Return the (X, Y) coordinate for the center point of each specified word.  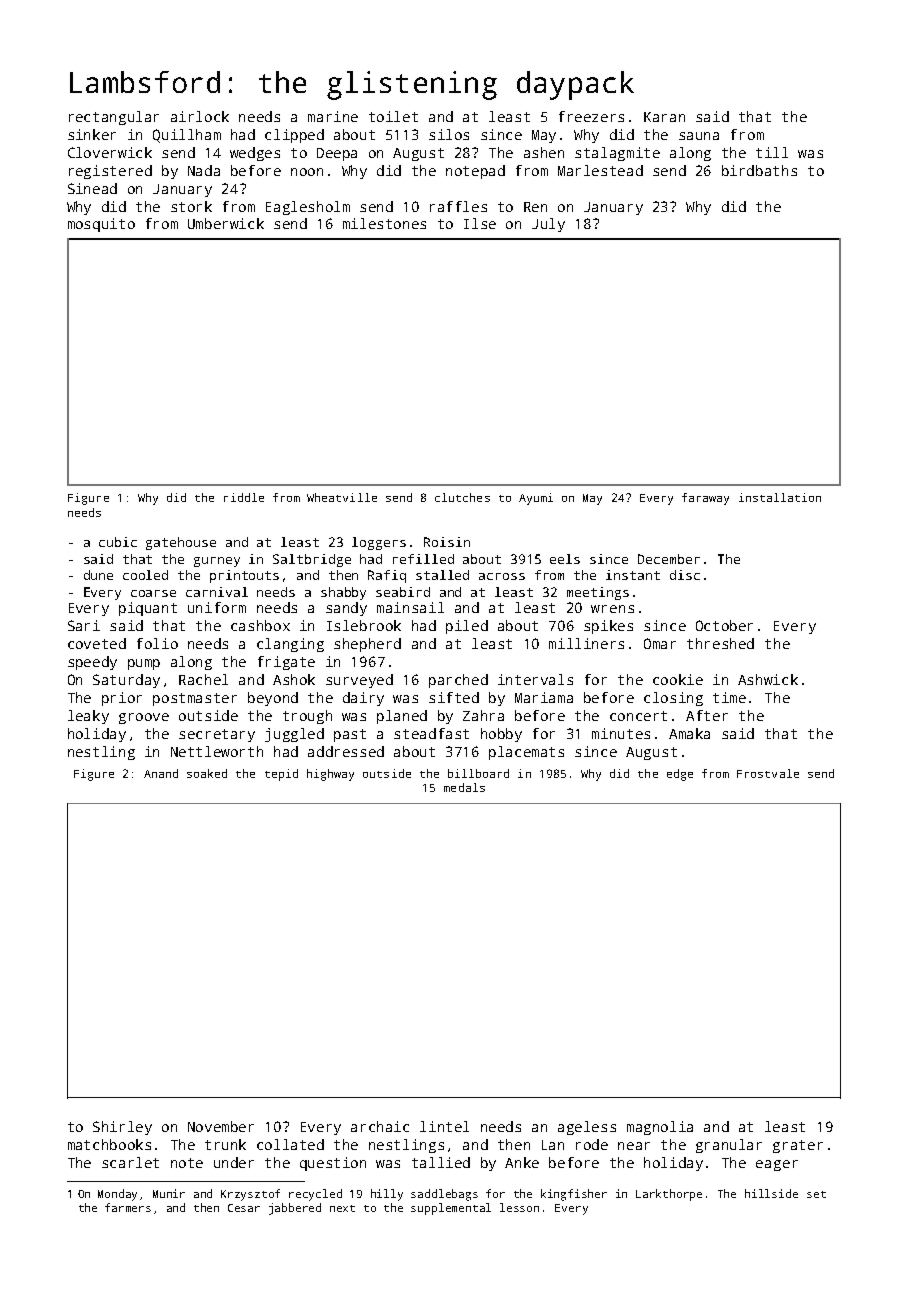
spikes (608, 627)
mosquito (101, 225)
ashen (544, 152)
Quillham (187, 136)
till (772, 152)
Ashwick (768, 679)
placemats (526, 753)
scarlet (130, 1162)
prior (122, 699)
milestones (384, 223)
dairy (363, 699)
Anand (161, 773)
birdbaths (759, 170)
